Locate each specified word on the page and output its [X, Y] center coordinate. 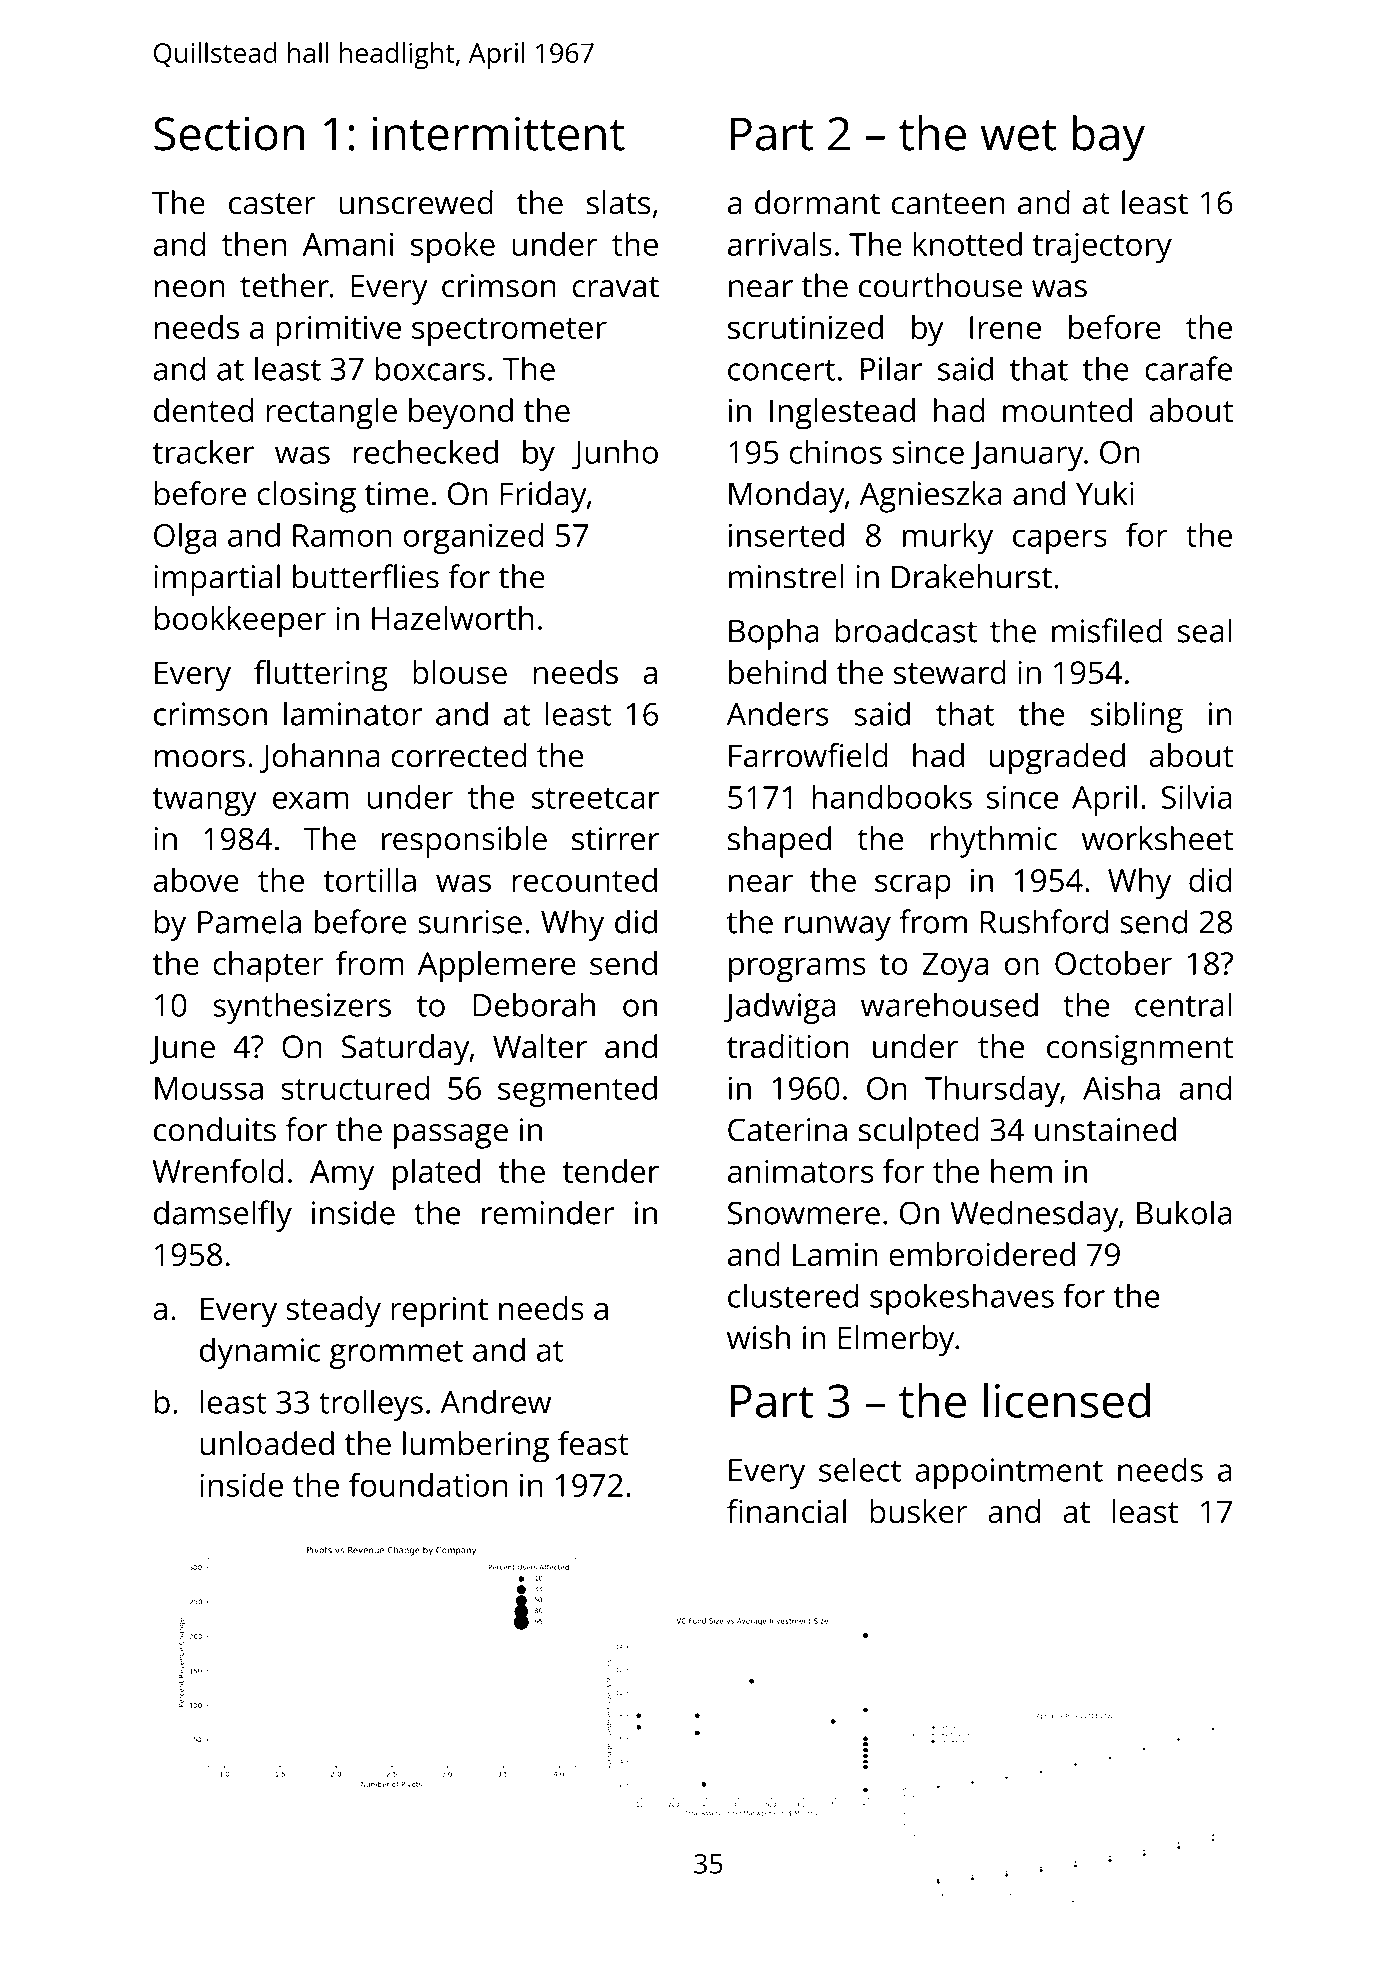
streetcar [595, 798]
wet [1019, 135]
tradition [788, 1046]
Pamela [249, 921]
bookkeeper [240, 622]
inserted [786, 535]
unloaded [267, 1443]
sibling [1137, 717]
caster [272, 204]
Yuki [1105, 493]
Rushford [1044, 921]
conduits [215, 1129]
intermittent [499, 133]
